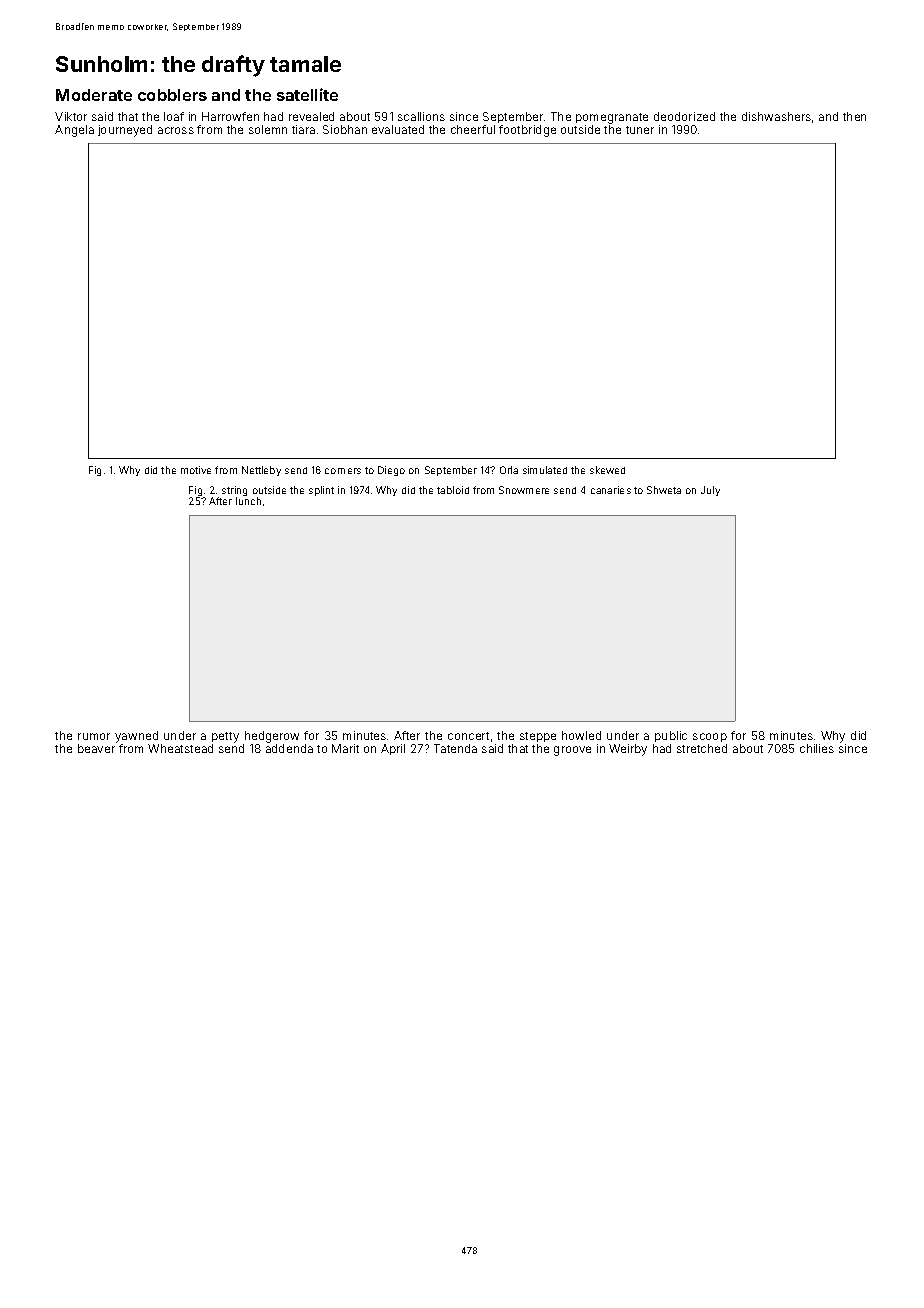 The height and width of the screenshot is (1308, 924). What do you see at coordinates (74, 131) in the screenshot?
I see `Angela` at bounding box center [74, 131].
